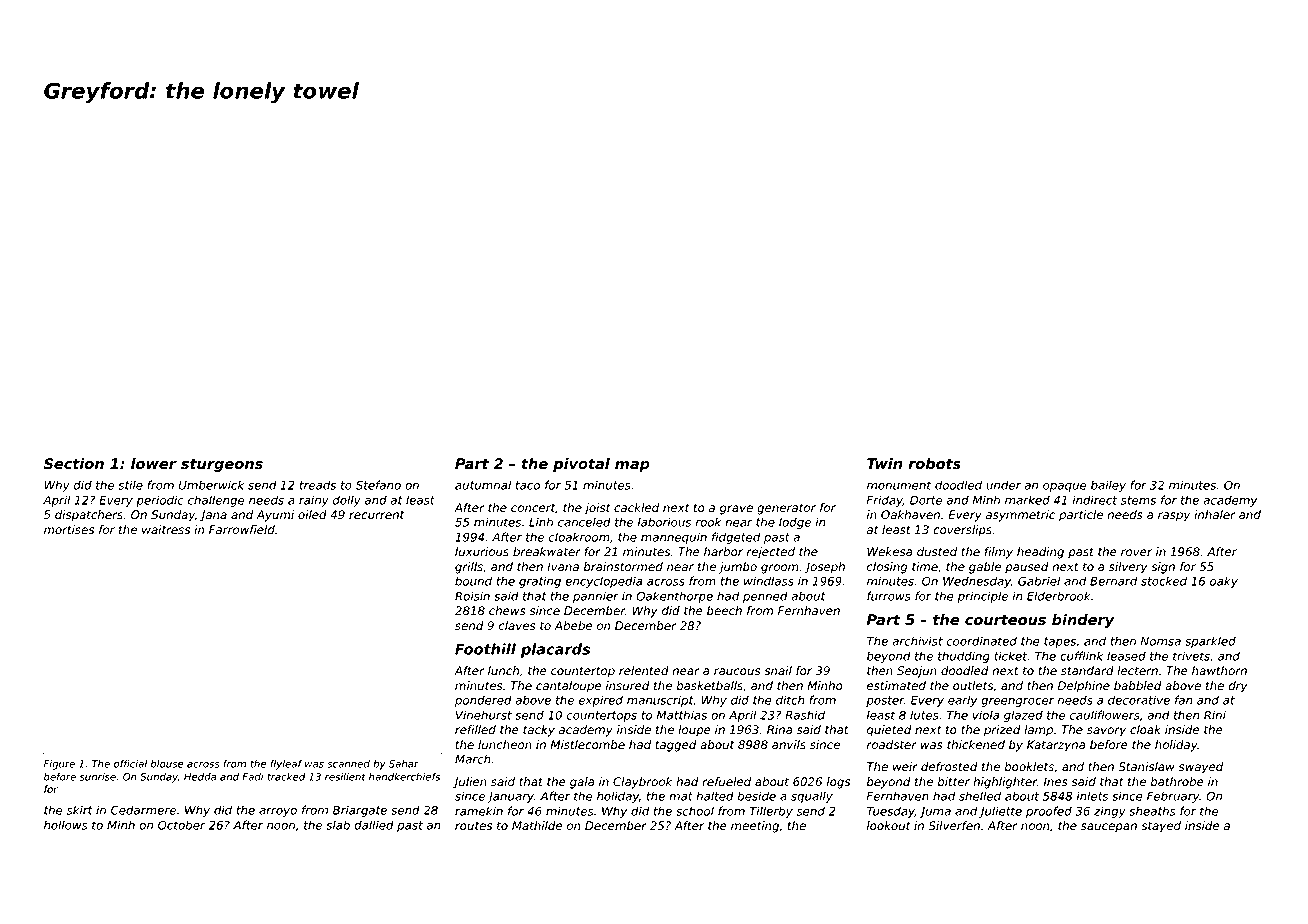 The image size is (1308, 924). I want to click on logs, so click(838, 783).
